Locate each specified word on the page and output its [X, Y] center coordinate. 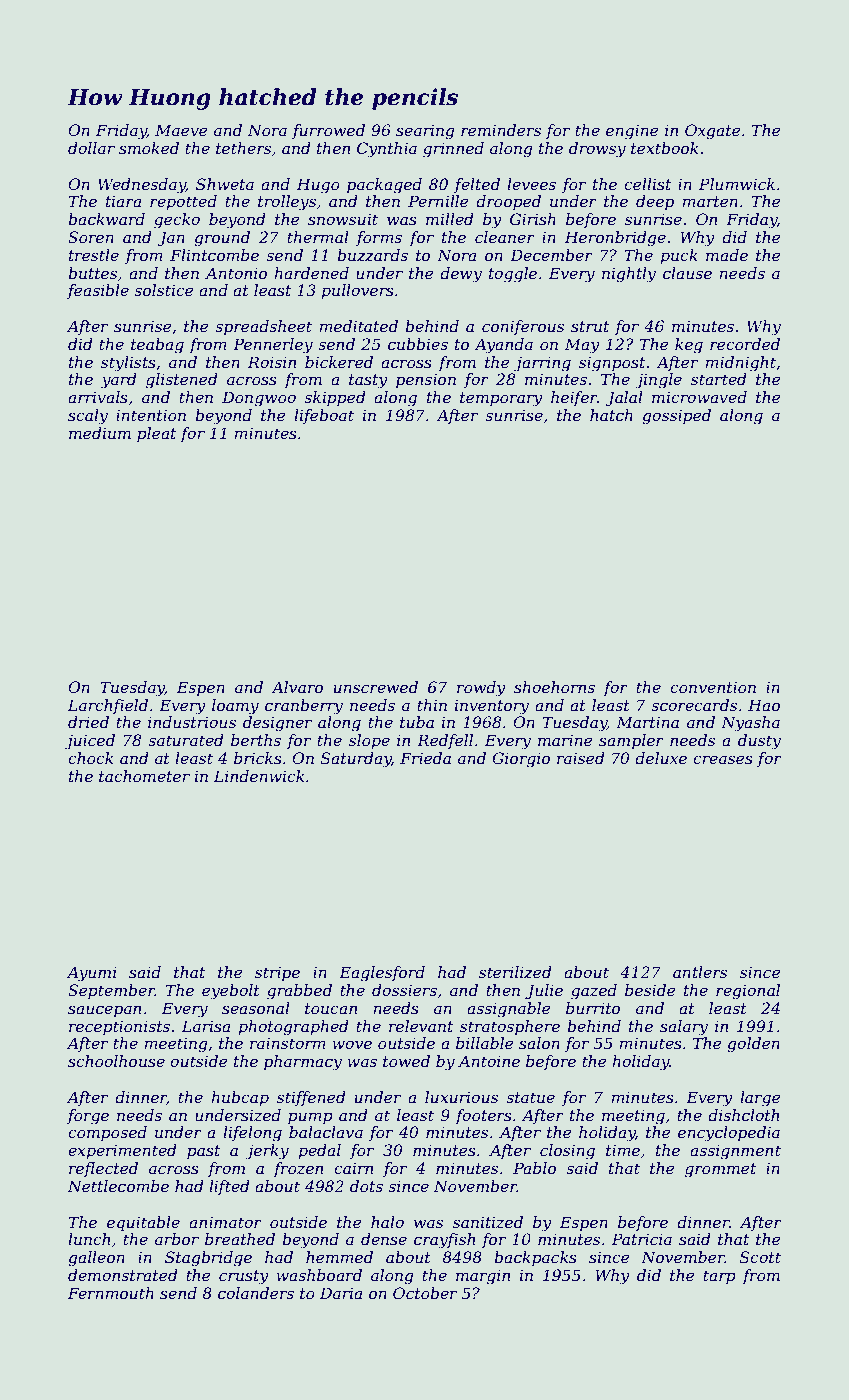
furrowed [328, 131]
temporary [501, 399]
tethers [243, 148]
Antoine [489, 1061]
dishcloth [743, 1115]
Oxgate [713, 132]
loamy [235, 707]
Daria [341, 1293]
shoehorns [554, 687]
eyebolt [231, 992]
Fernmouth [111, 1293]
